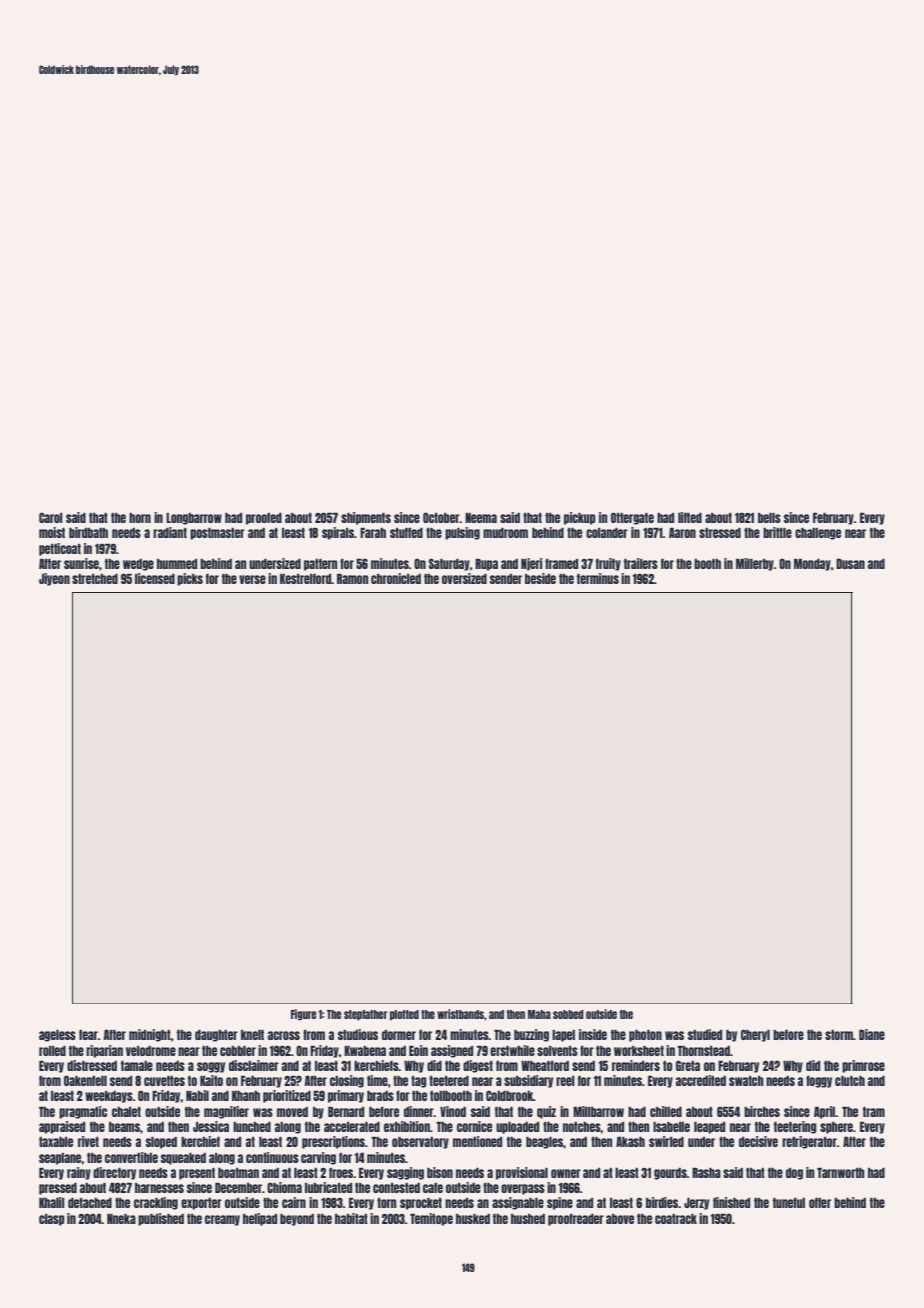 The width and height of the screenshot is (924, 1308). What do you see at coordinates (88, 1035) in the screenshot?
I see `fear` at bounding box center [88, 1035].
